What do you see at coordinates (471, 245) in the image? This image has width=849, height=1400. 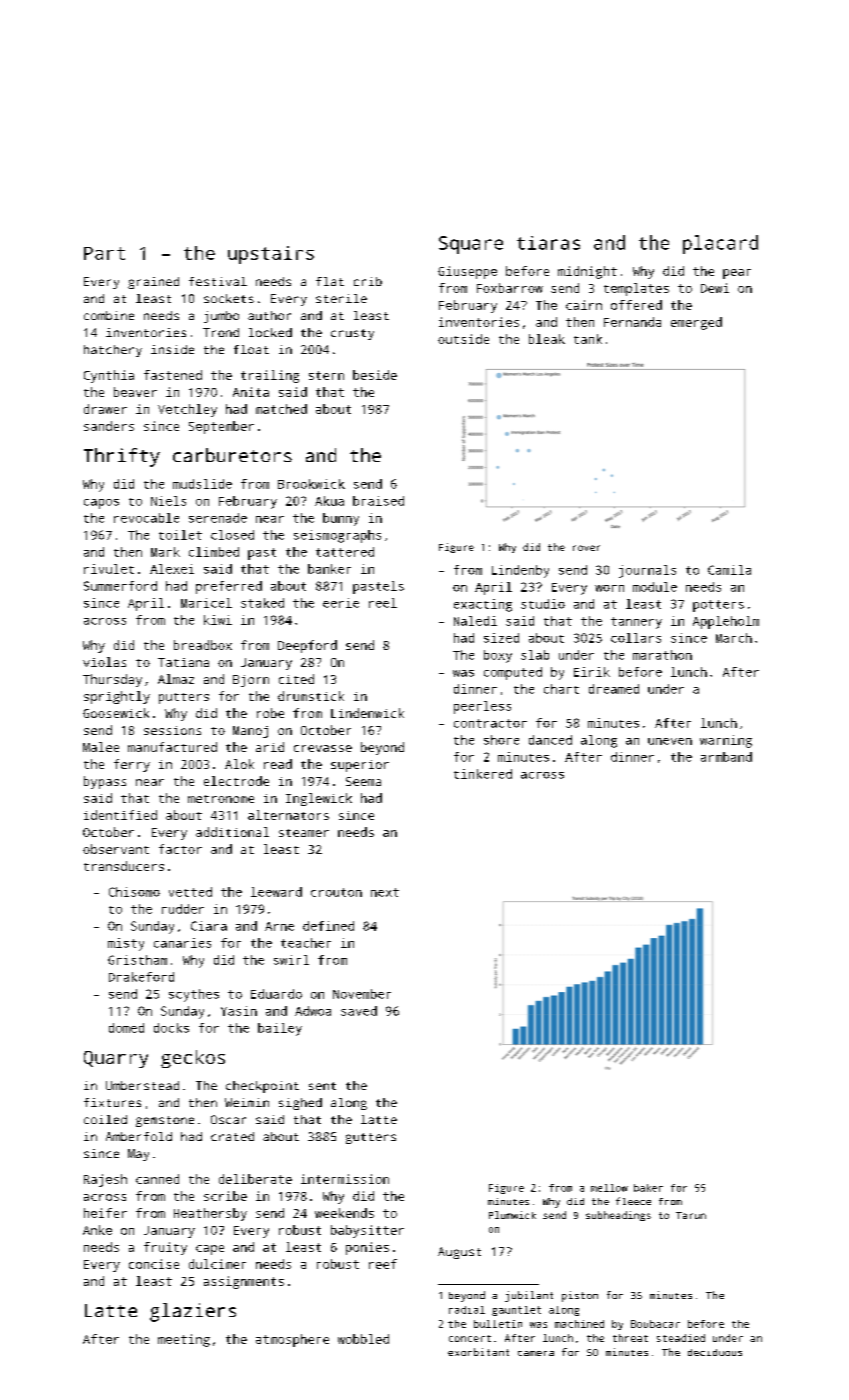 I see `Square` at bounding box center [471, 245].
